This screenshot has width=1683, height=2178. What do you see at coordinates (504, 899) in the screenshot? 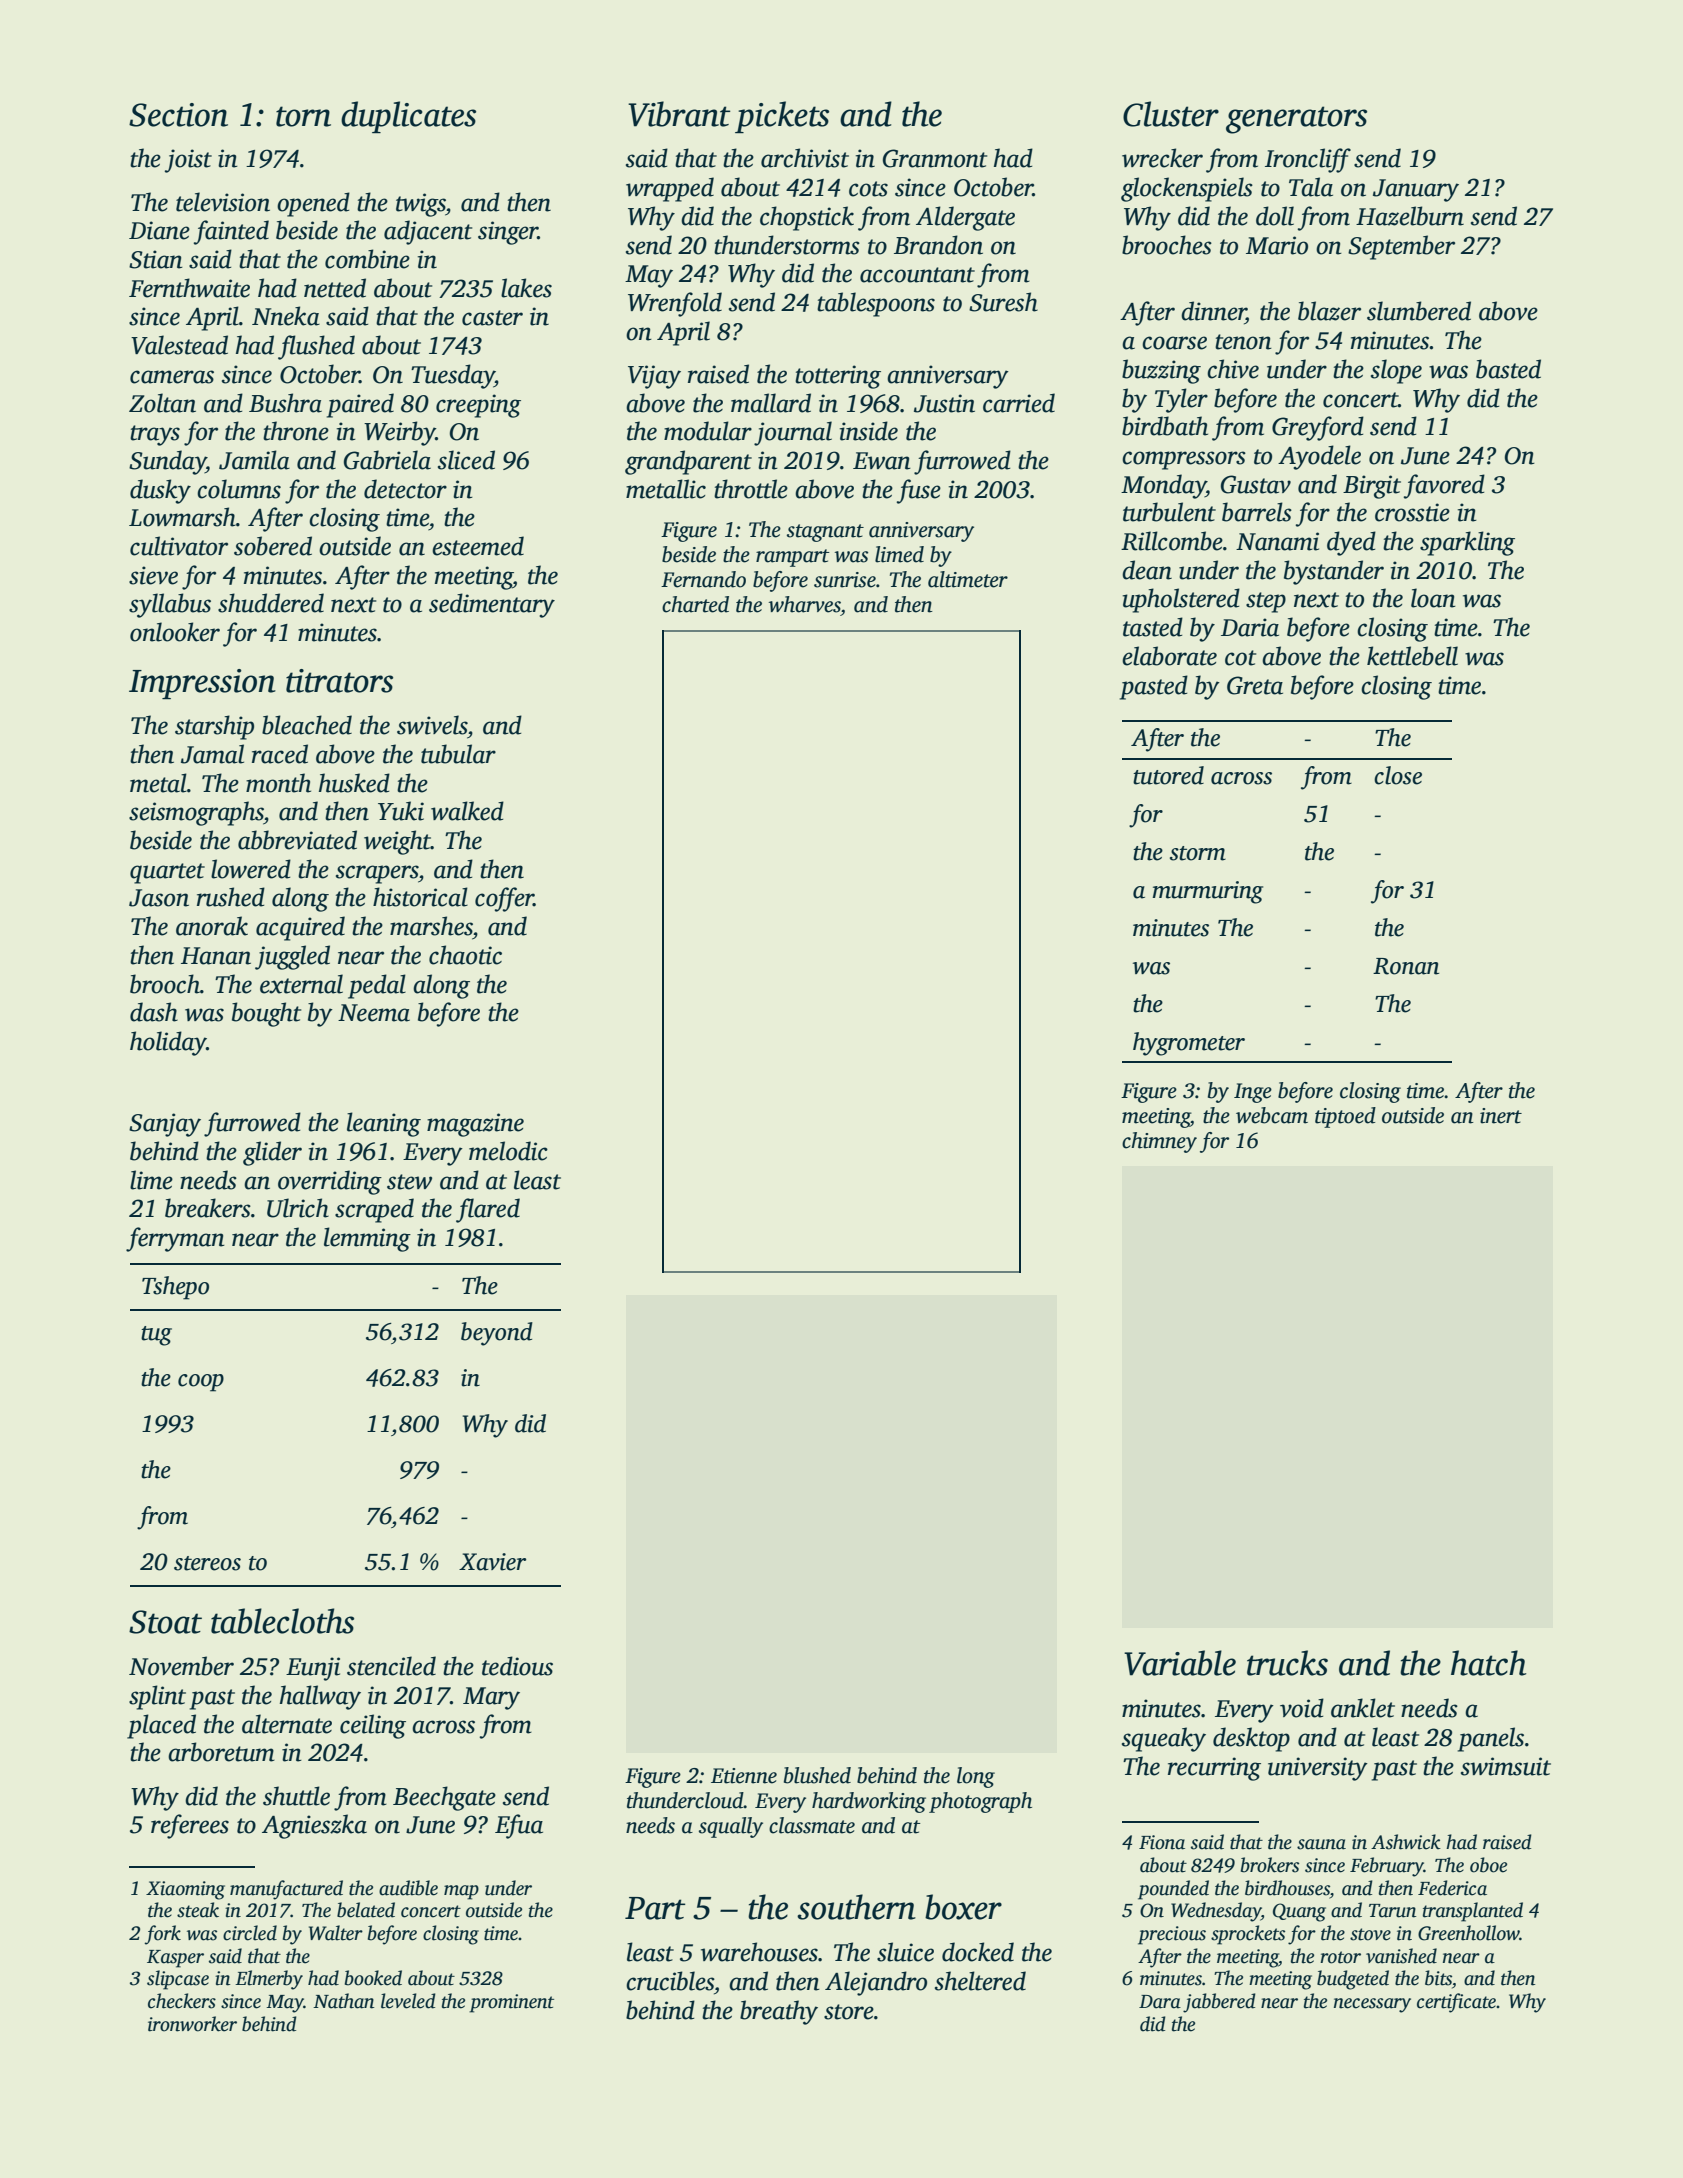
I see `coffer` at bounding box center [504, 899].
